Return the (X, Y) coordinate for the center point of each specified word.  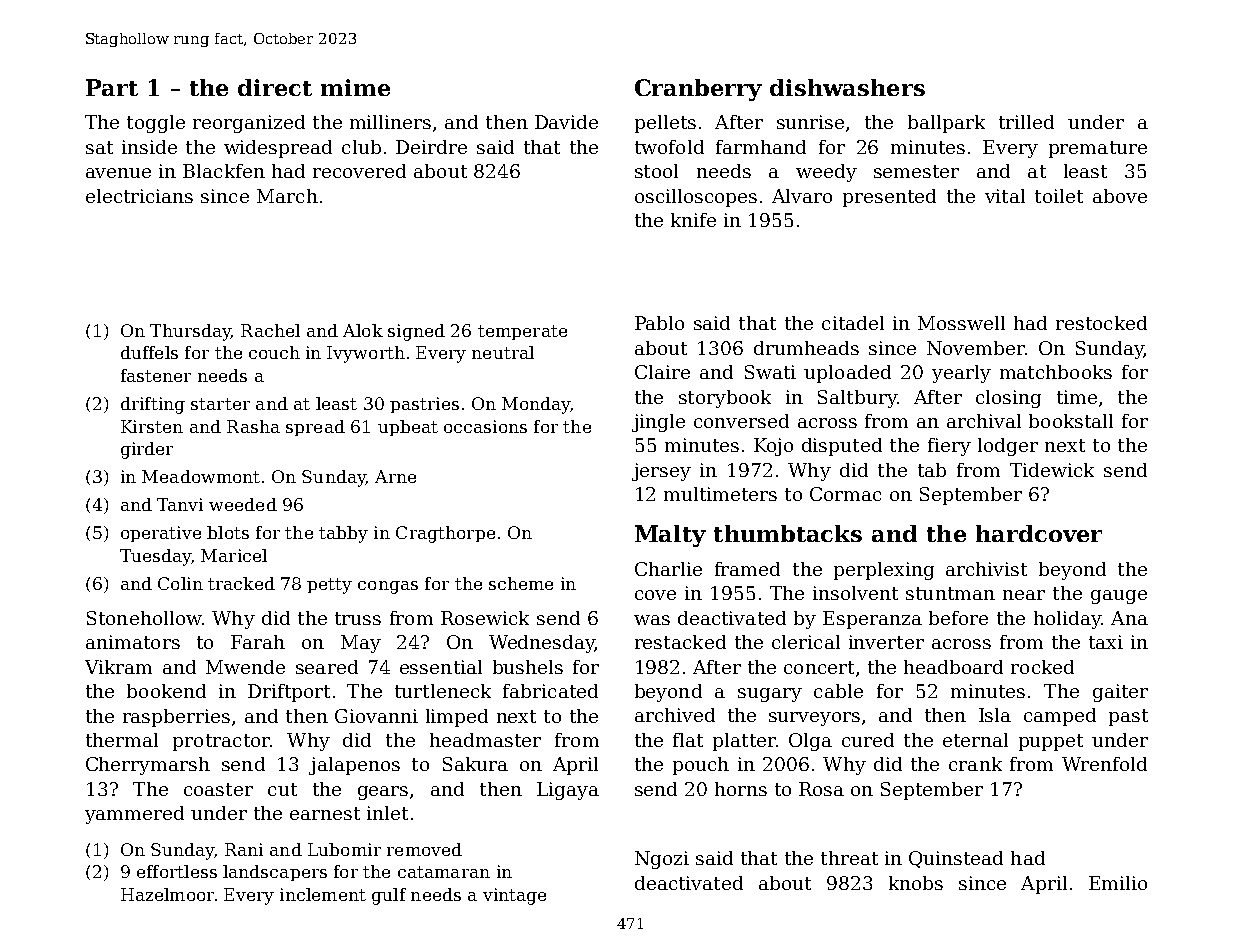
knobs (916, 883)
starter (220, 404)
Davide (566, 122)
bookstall (1071, 421)
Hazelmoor (167, 894)
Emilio (1118, 883)
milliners (390, 122)
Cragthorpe (445, 534)
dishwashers (847, 87)
